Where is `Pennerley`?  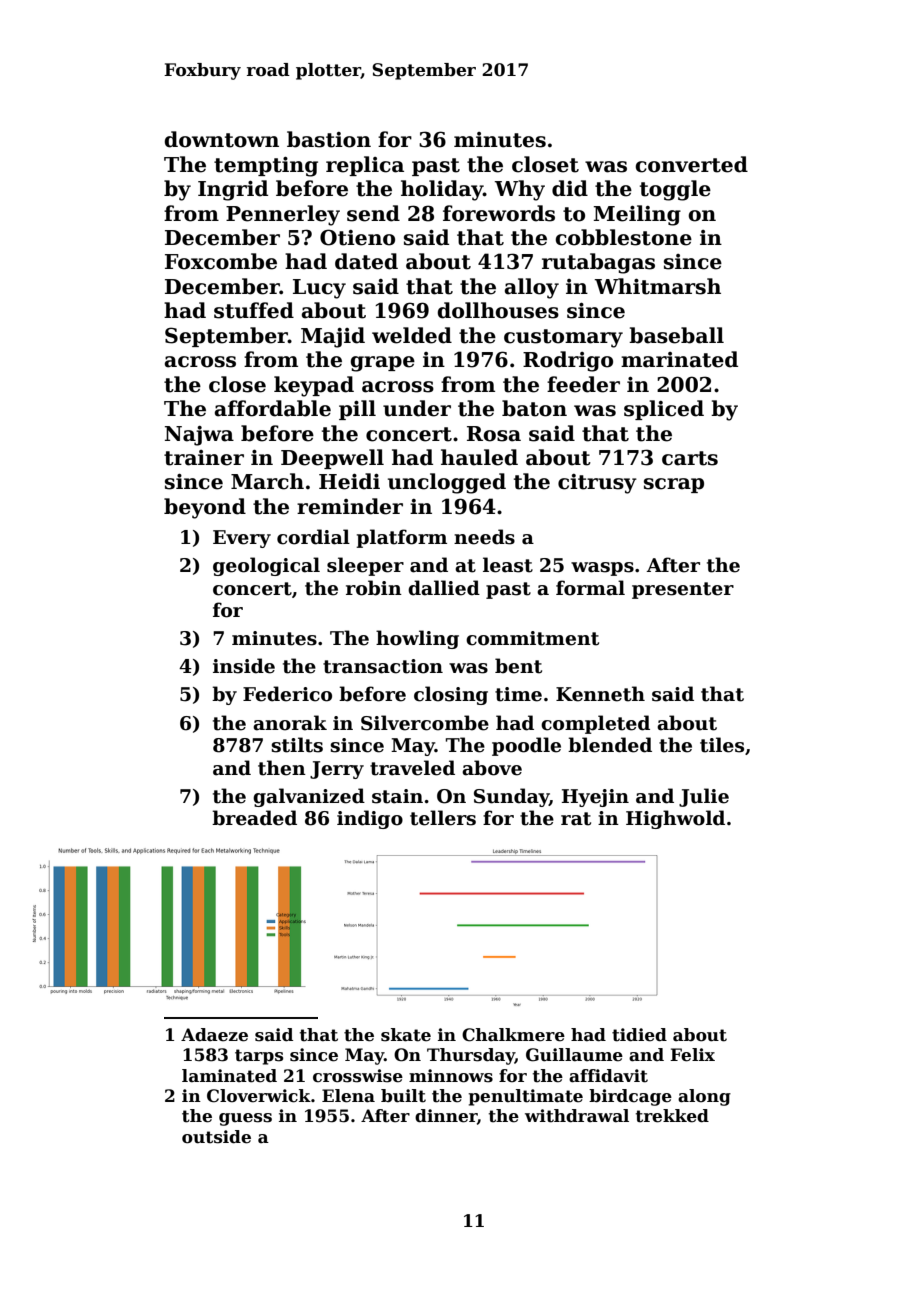
Pennerley is located at coordinates (283, 215).
